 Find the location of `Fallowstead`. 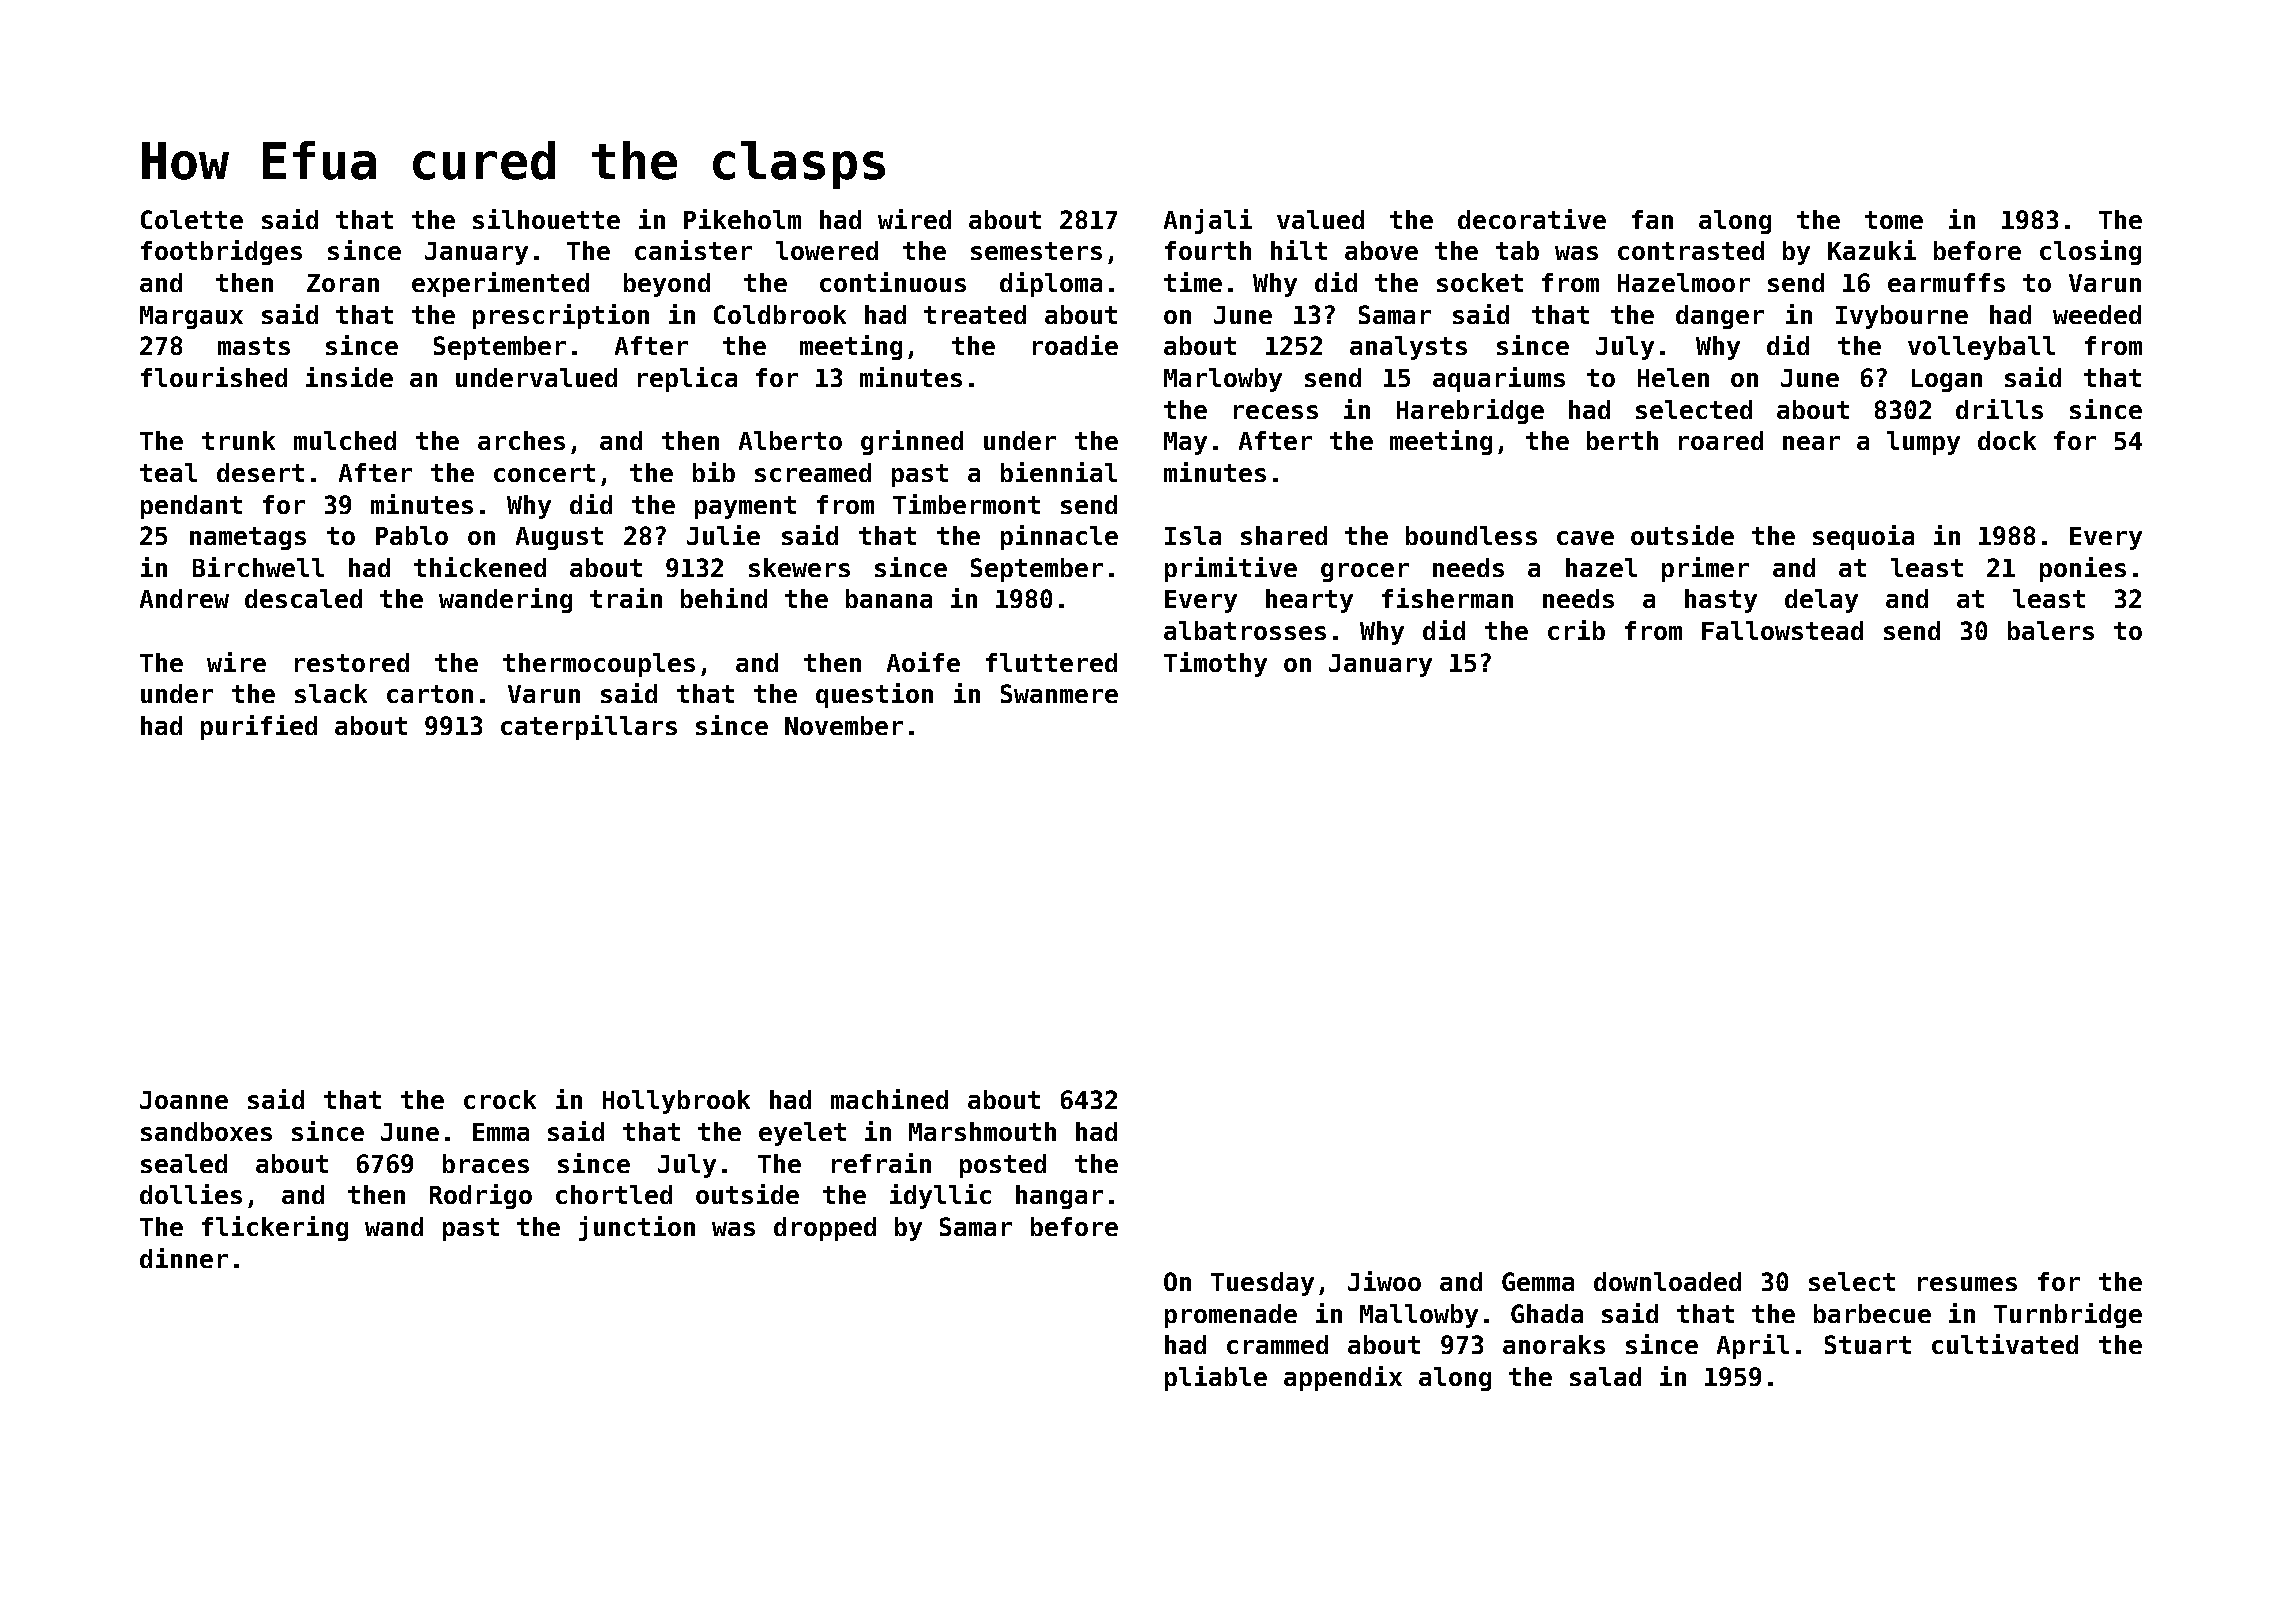

Fallowstead is located at coordinates (1782, 630).
